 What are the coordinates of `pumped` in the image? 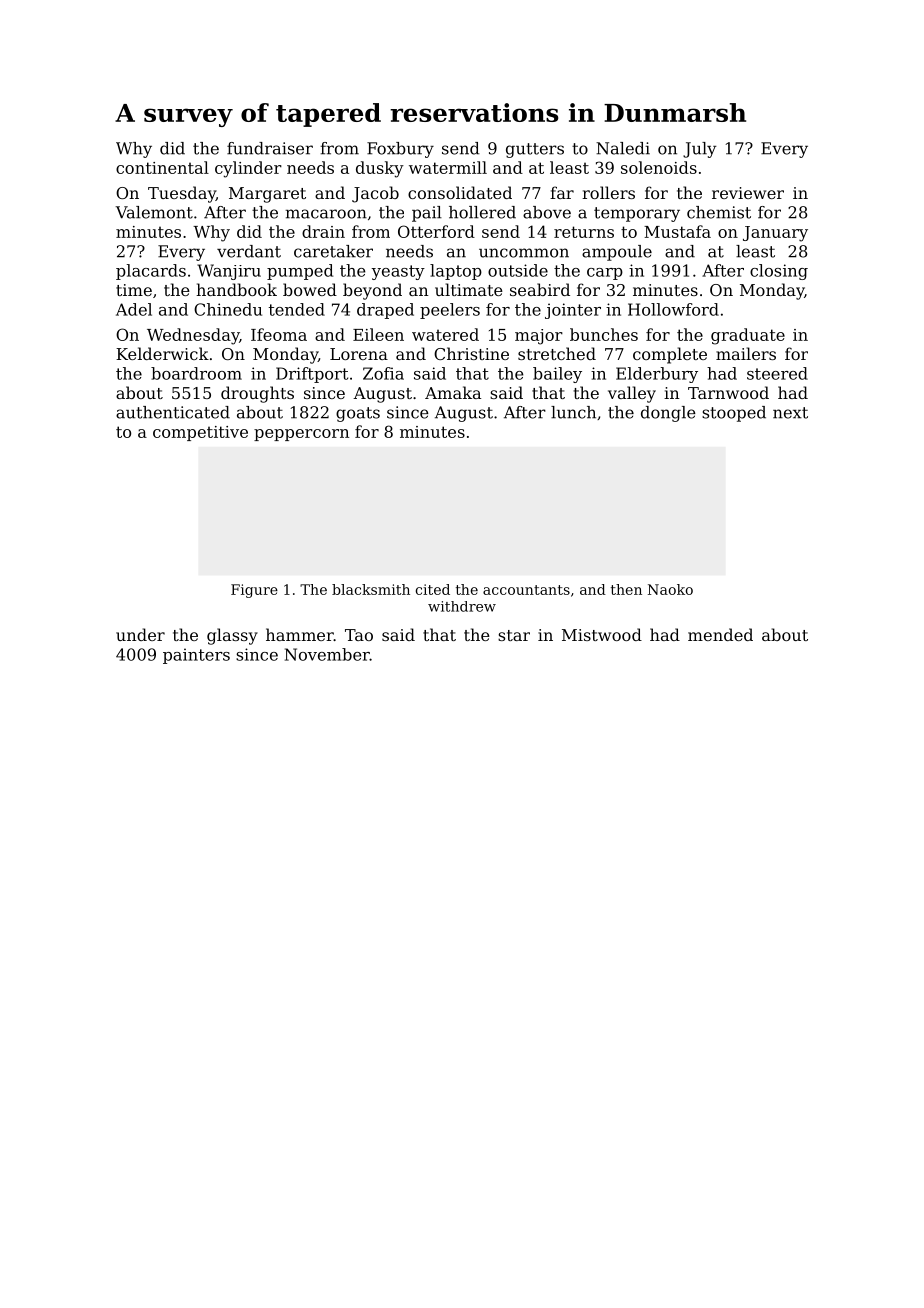 It's located at (300, 272).
